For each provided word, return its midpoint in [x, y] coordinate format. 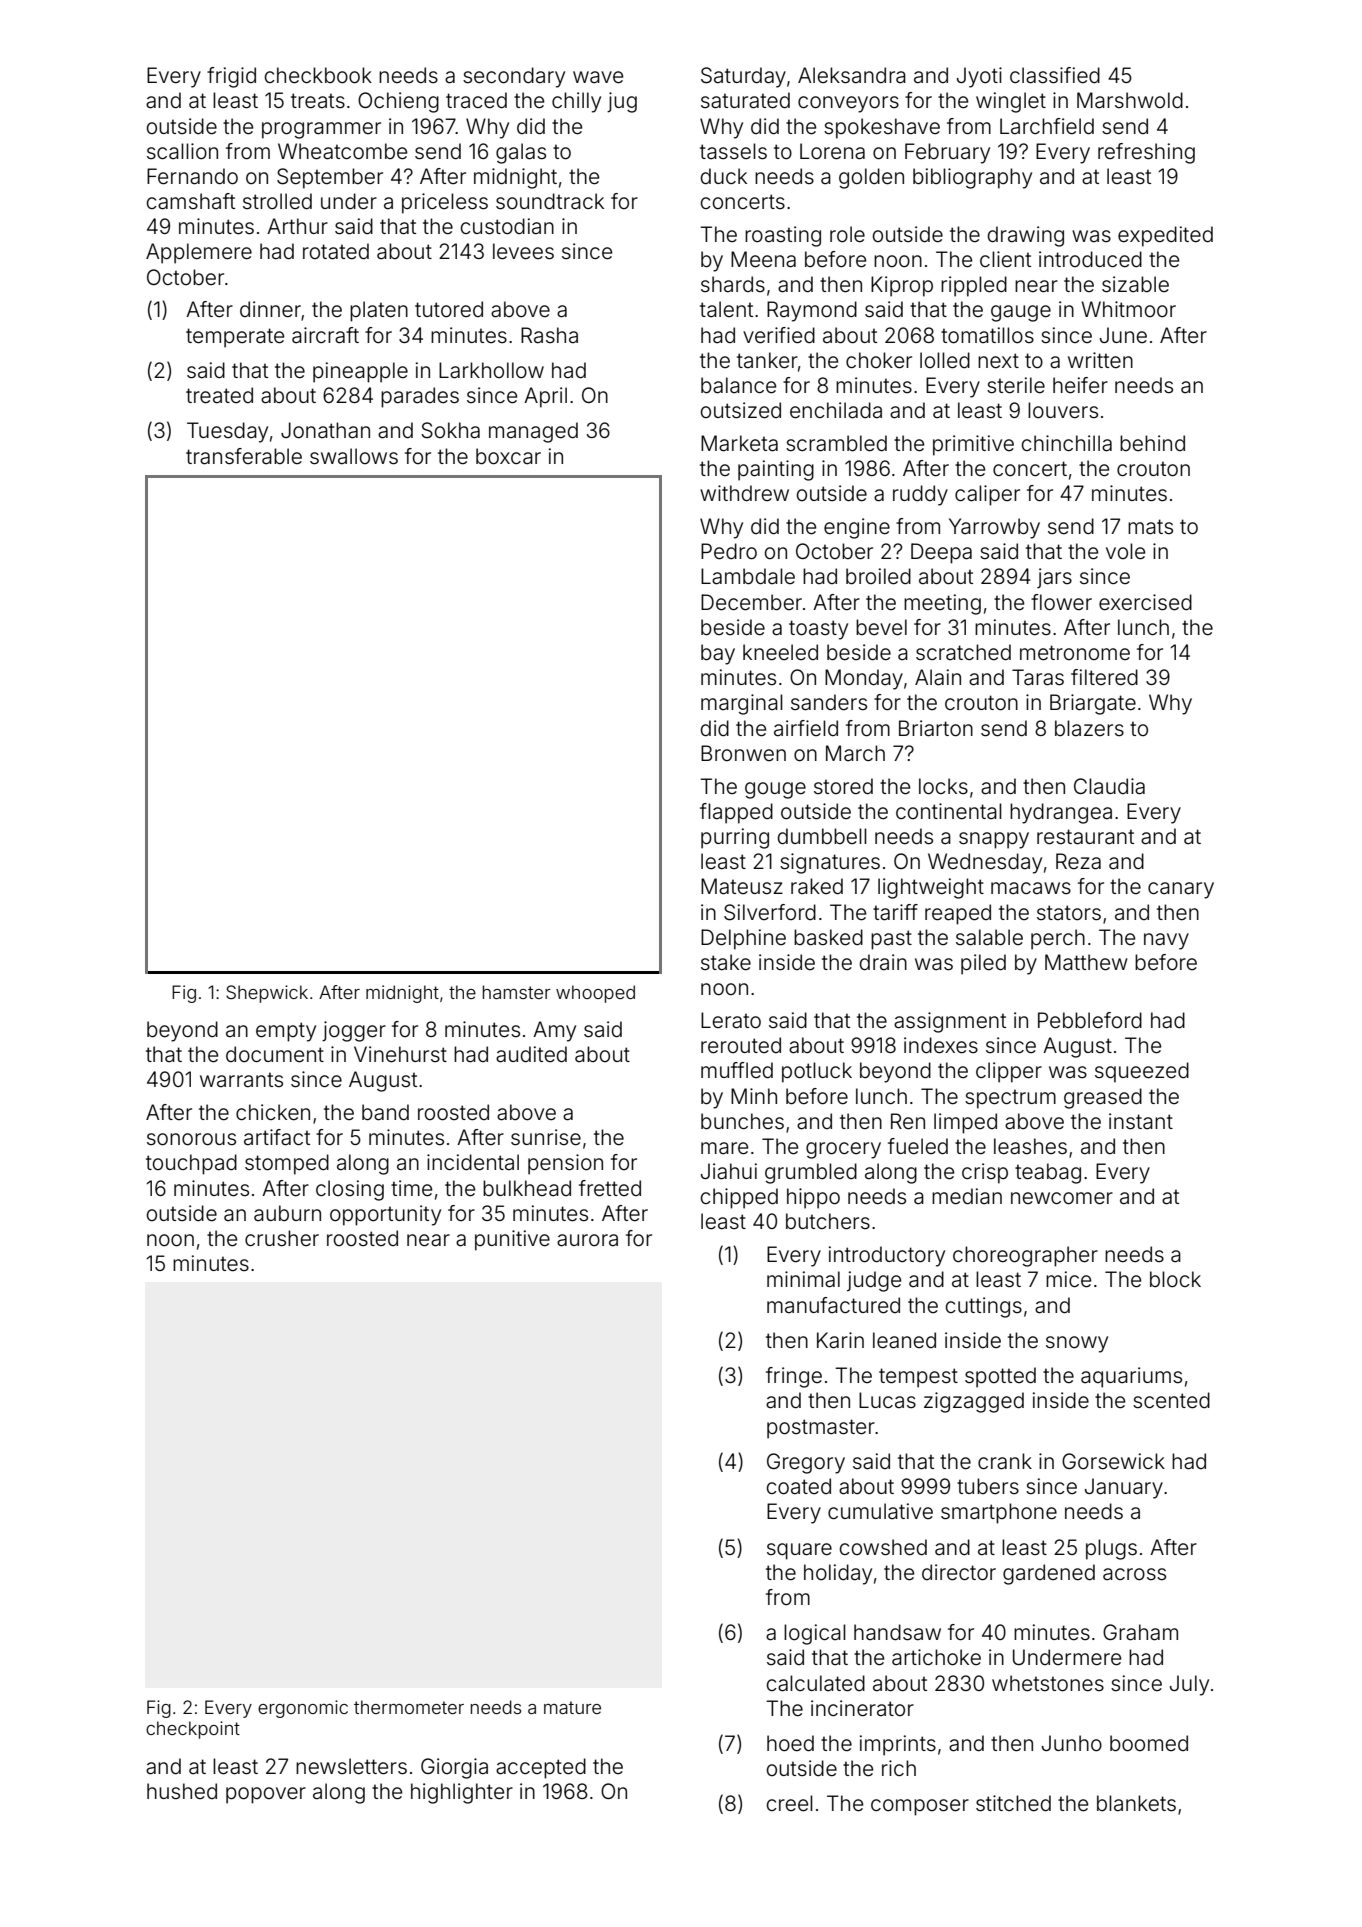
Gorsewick [1113, 1461]
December [751, 602]
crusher [282, 1238]
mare [724, 1148]
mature [572, 1707]
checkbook [318, 75]
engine [857, 528]
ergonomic [303, 1709]
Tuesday [227, 432]
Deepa [941, 553]
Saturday [743, 77]
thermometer [409, 1707]
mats [1150, 527]
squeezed [1142, 1072]
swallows [354, 456]
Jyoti [979, 77]
